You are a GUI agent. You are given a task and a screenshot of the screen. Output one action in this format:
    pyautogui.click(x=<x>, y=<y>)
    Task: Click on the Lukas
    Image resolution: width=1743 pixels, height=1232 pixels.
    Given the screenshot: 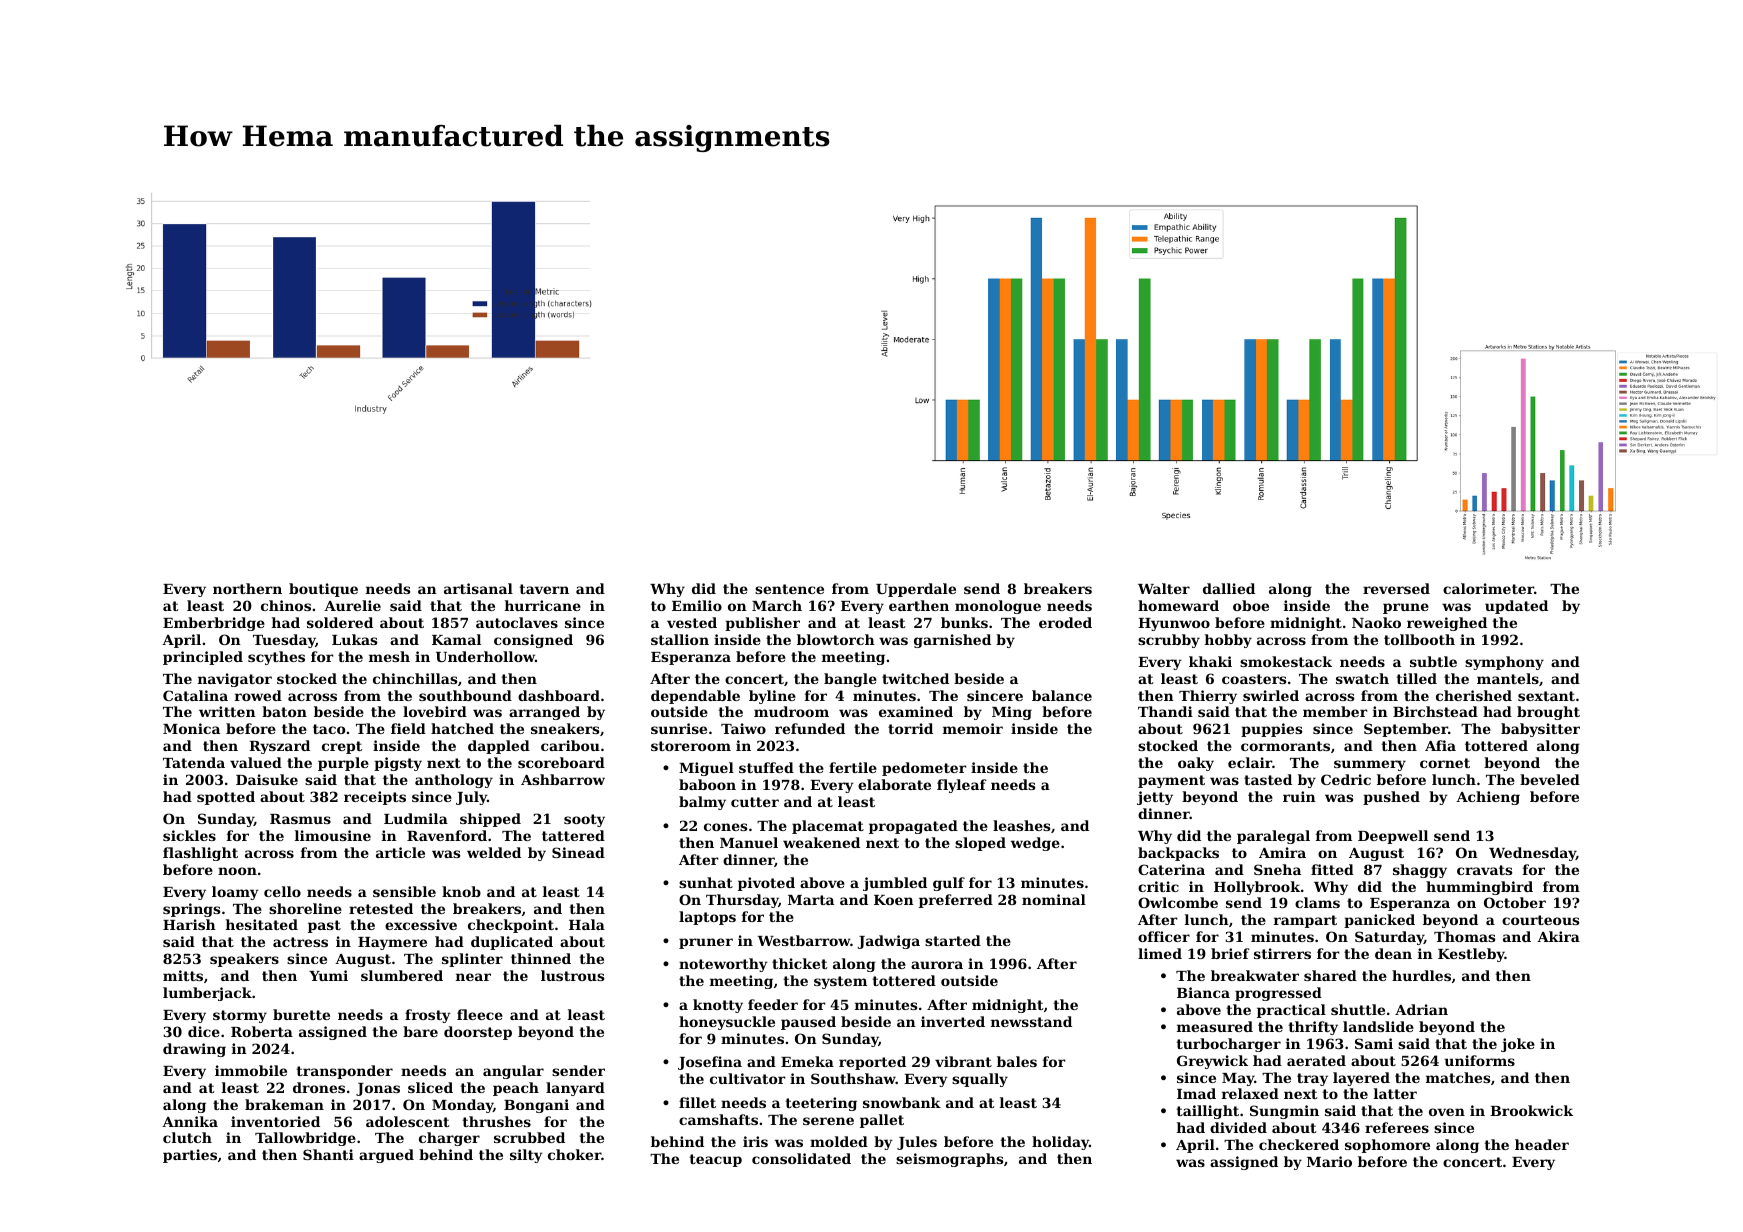 What is the action you would take?
    pyautogui.click(x=354, y=639)
